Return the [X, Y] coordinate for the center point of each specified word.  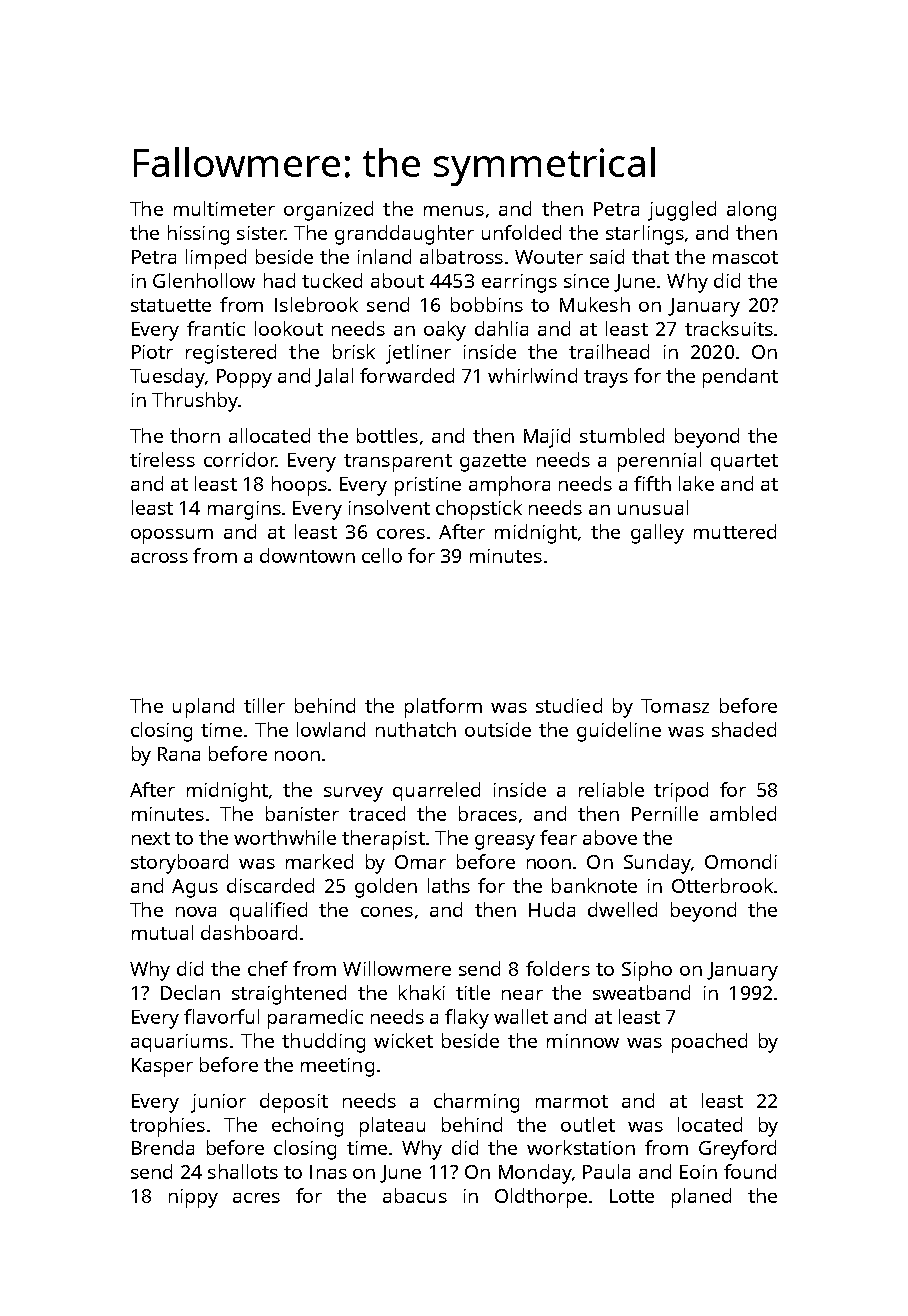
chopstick [479, 510]
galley [657, 534]
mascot [745, 257]
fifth [652, 483]
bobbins [487, 304]
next [151, 838]
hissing [198, 235]
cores [401, 534]
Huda [552, 909]
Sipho [647, 971]
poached [709, 1043]
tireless [162, 459]
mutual [162, 932]
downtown [307, 555]
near [522, 995]
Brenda [163, 1147]
